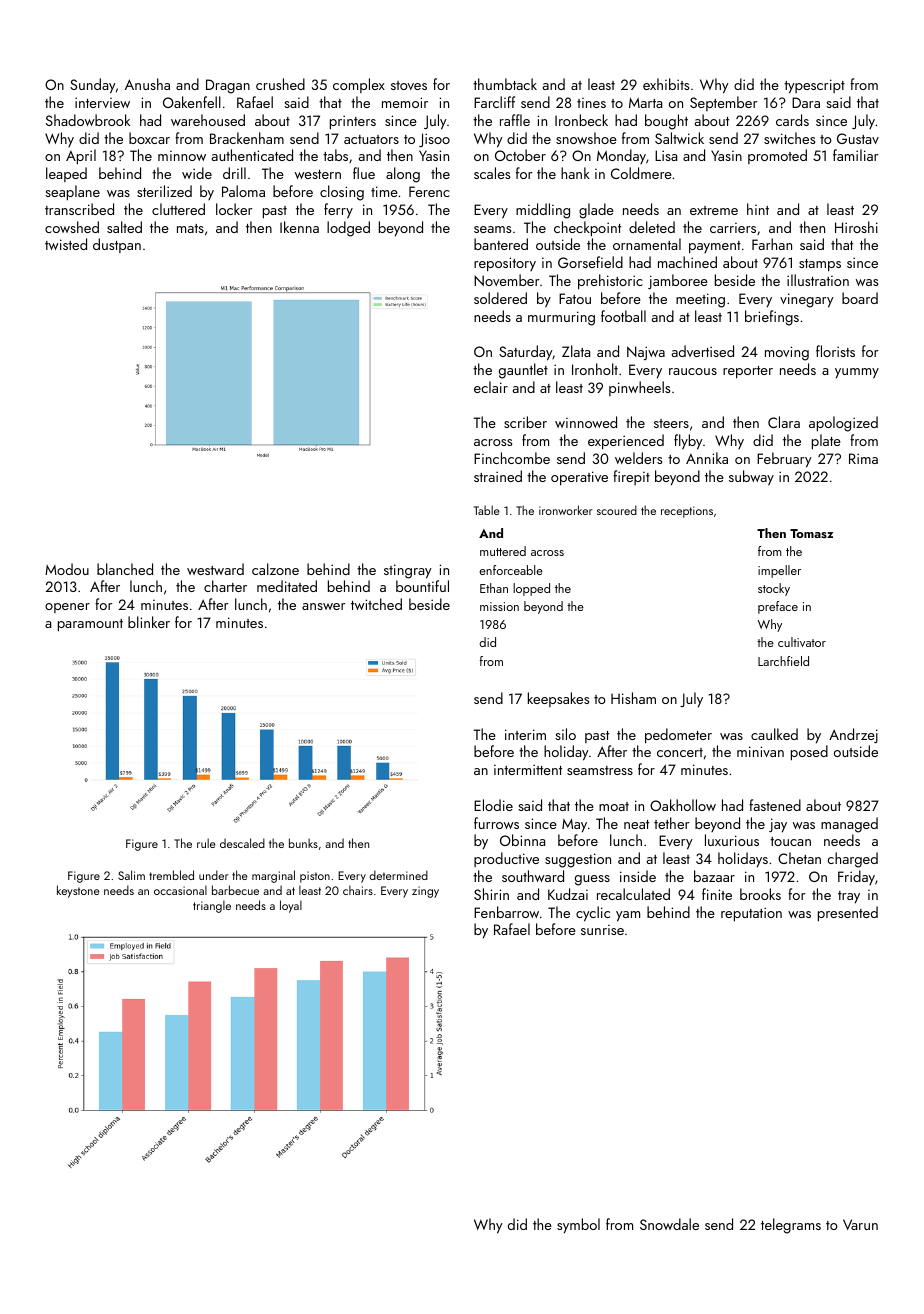  Describe the element at coordinates (275, 569) in the document. I see `calzone` at that location.
